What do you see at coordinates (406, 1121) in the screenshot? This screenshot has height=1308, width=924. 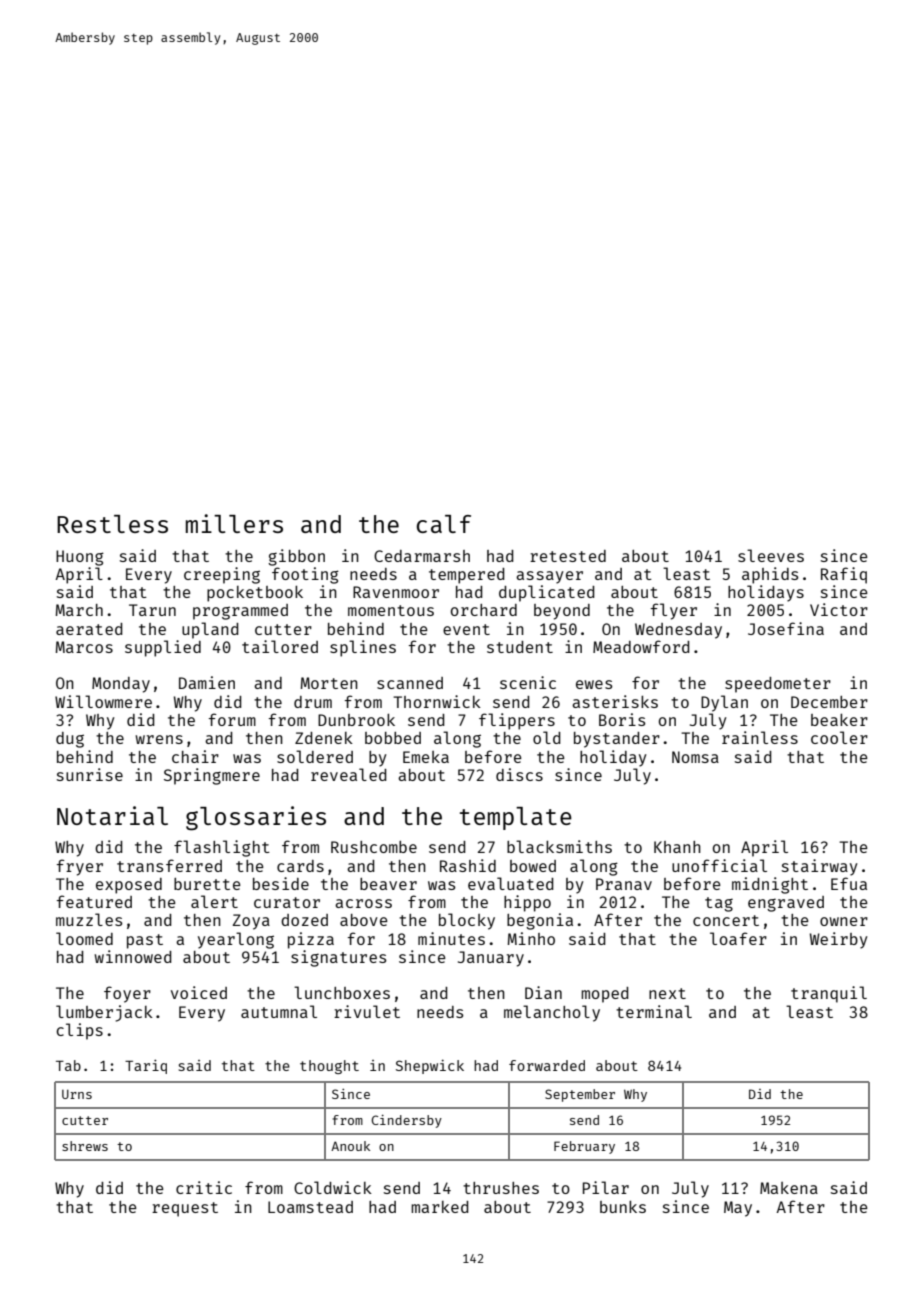 I see `Cindersby` at bounding box center [406, 1121].
